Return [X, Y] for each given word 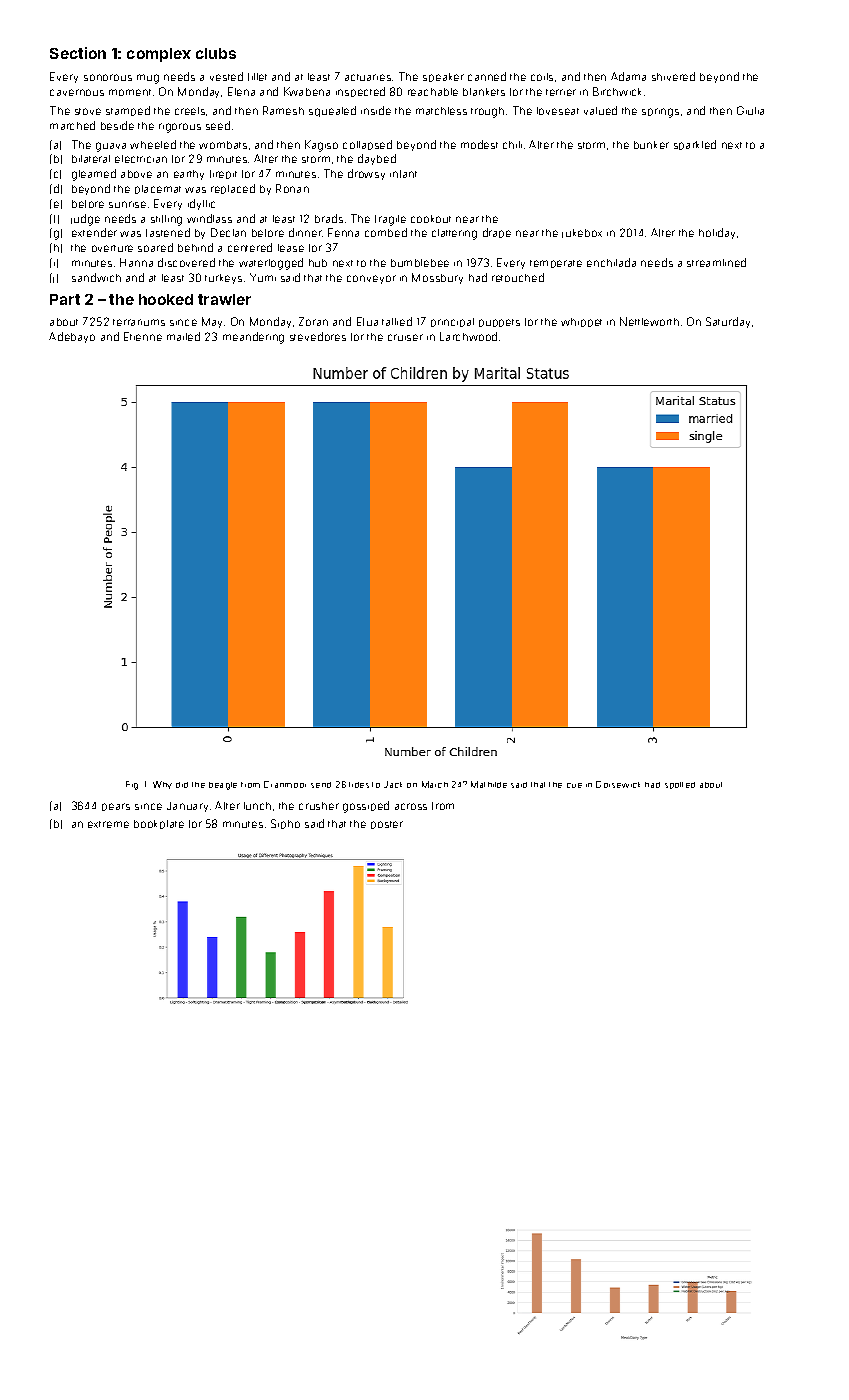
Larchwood [468, 336]
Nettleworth [649, 321]
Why [162, 785]
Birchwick [617, 91]
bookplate [159, 824]
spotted [680, 785]
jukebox [582, 233]
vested [226, 76]
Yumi [263, 277]
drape [497, 233]
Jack [393, 784]
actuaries [368, 77]
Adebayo [72, 337]
